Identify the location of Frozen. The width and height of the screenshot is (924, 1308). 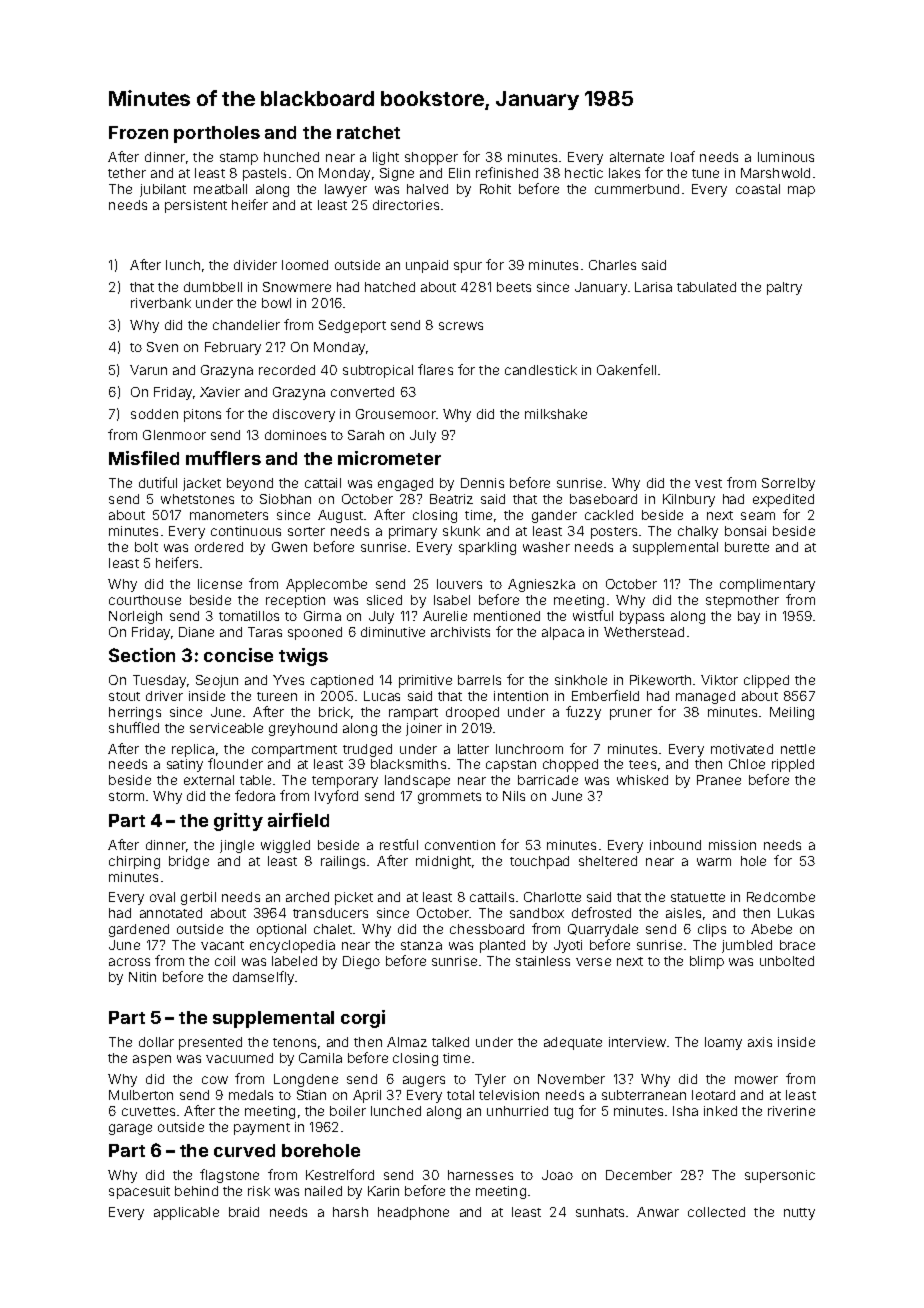
(138, 132).
